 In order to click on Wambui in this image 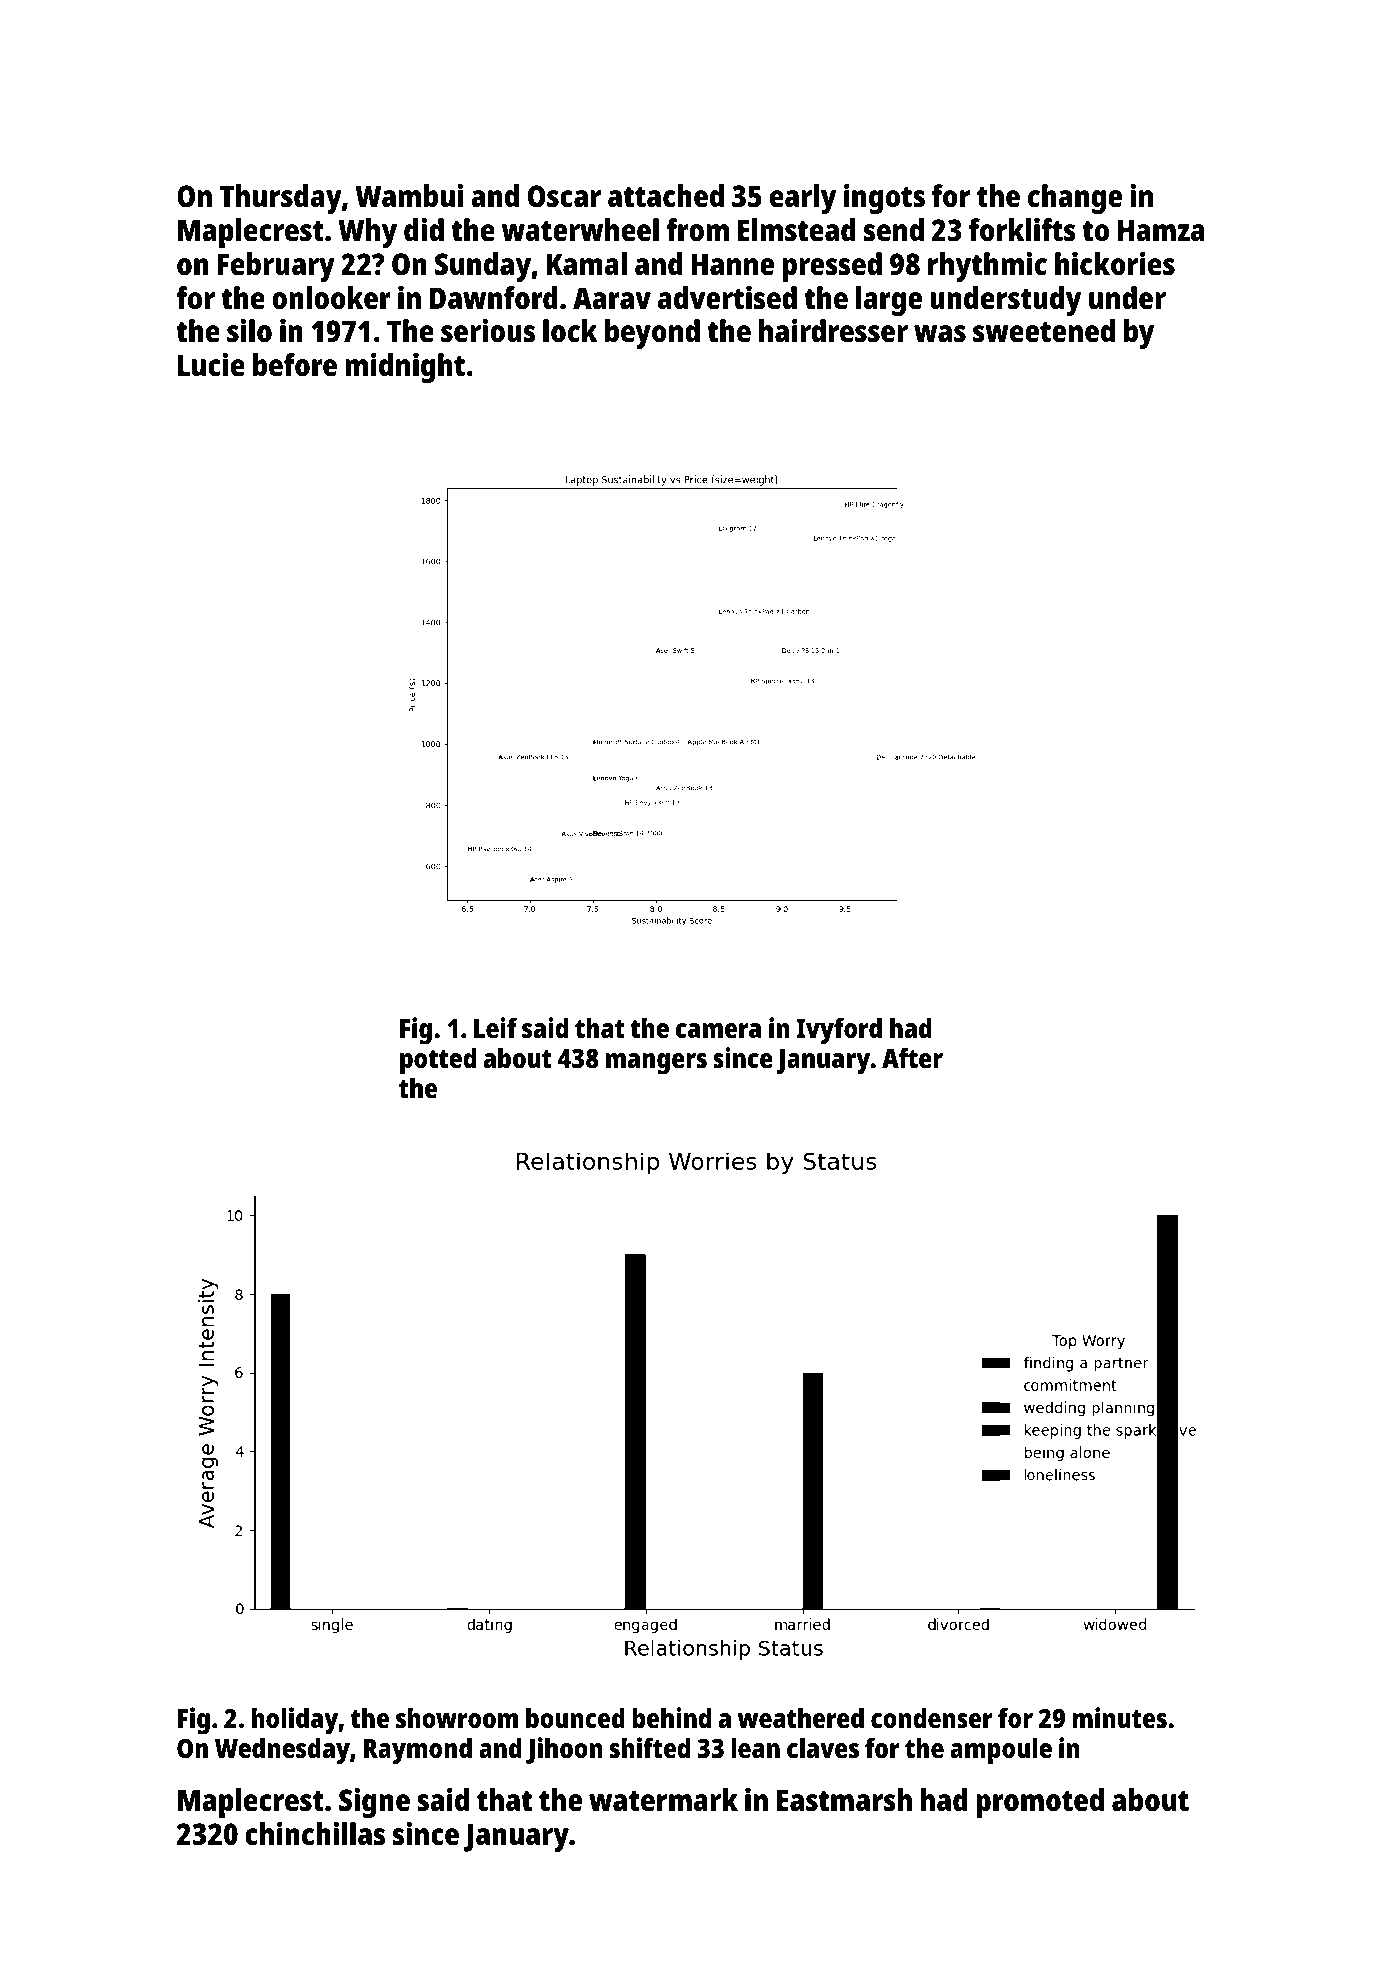, I will do `click(409, 196)`.
